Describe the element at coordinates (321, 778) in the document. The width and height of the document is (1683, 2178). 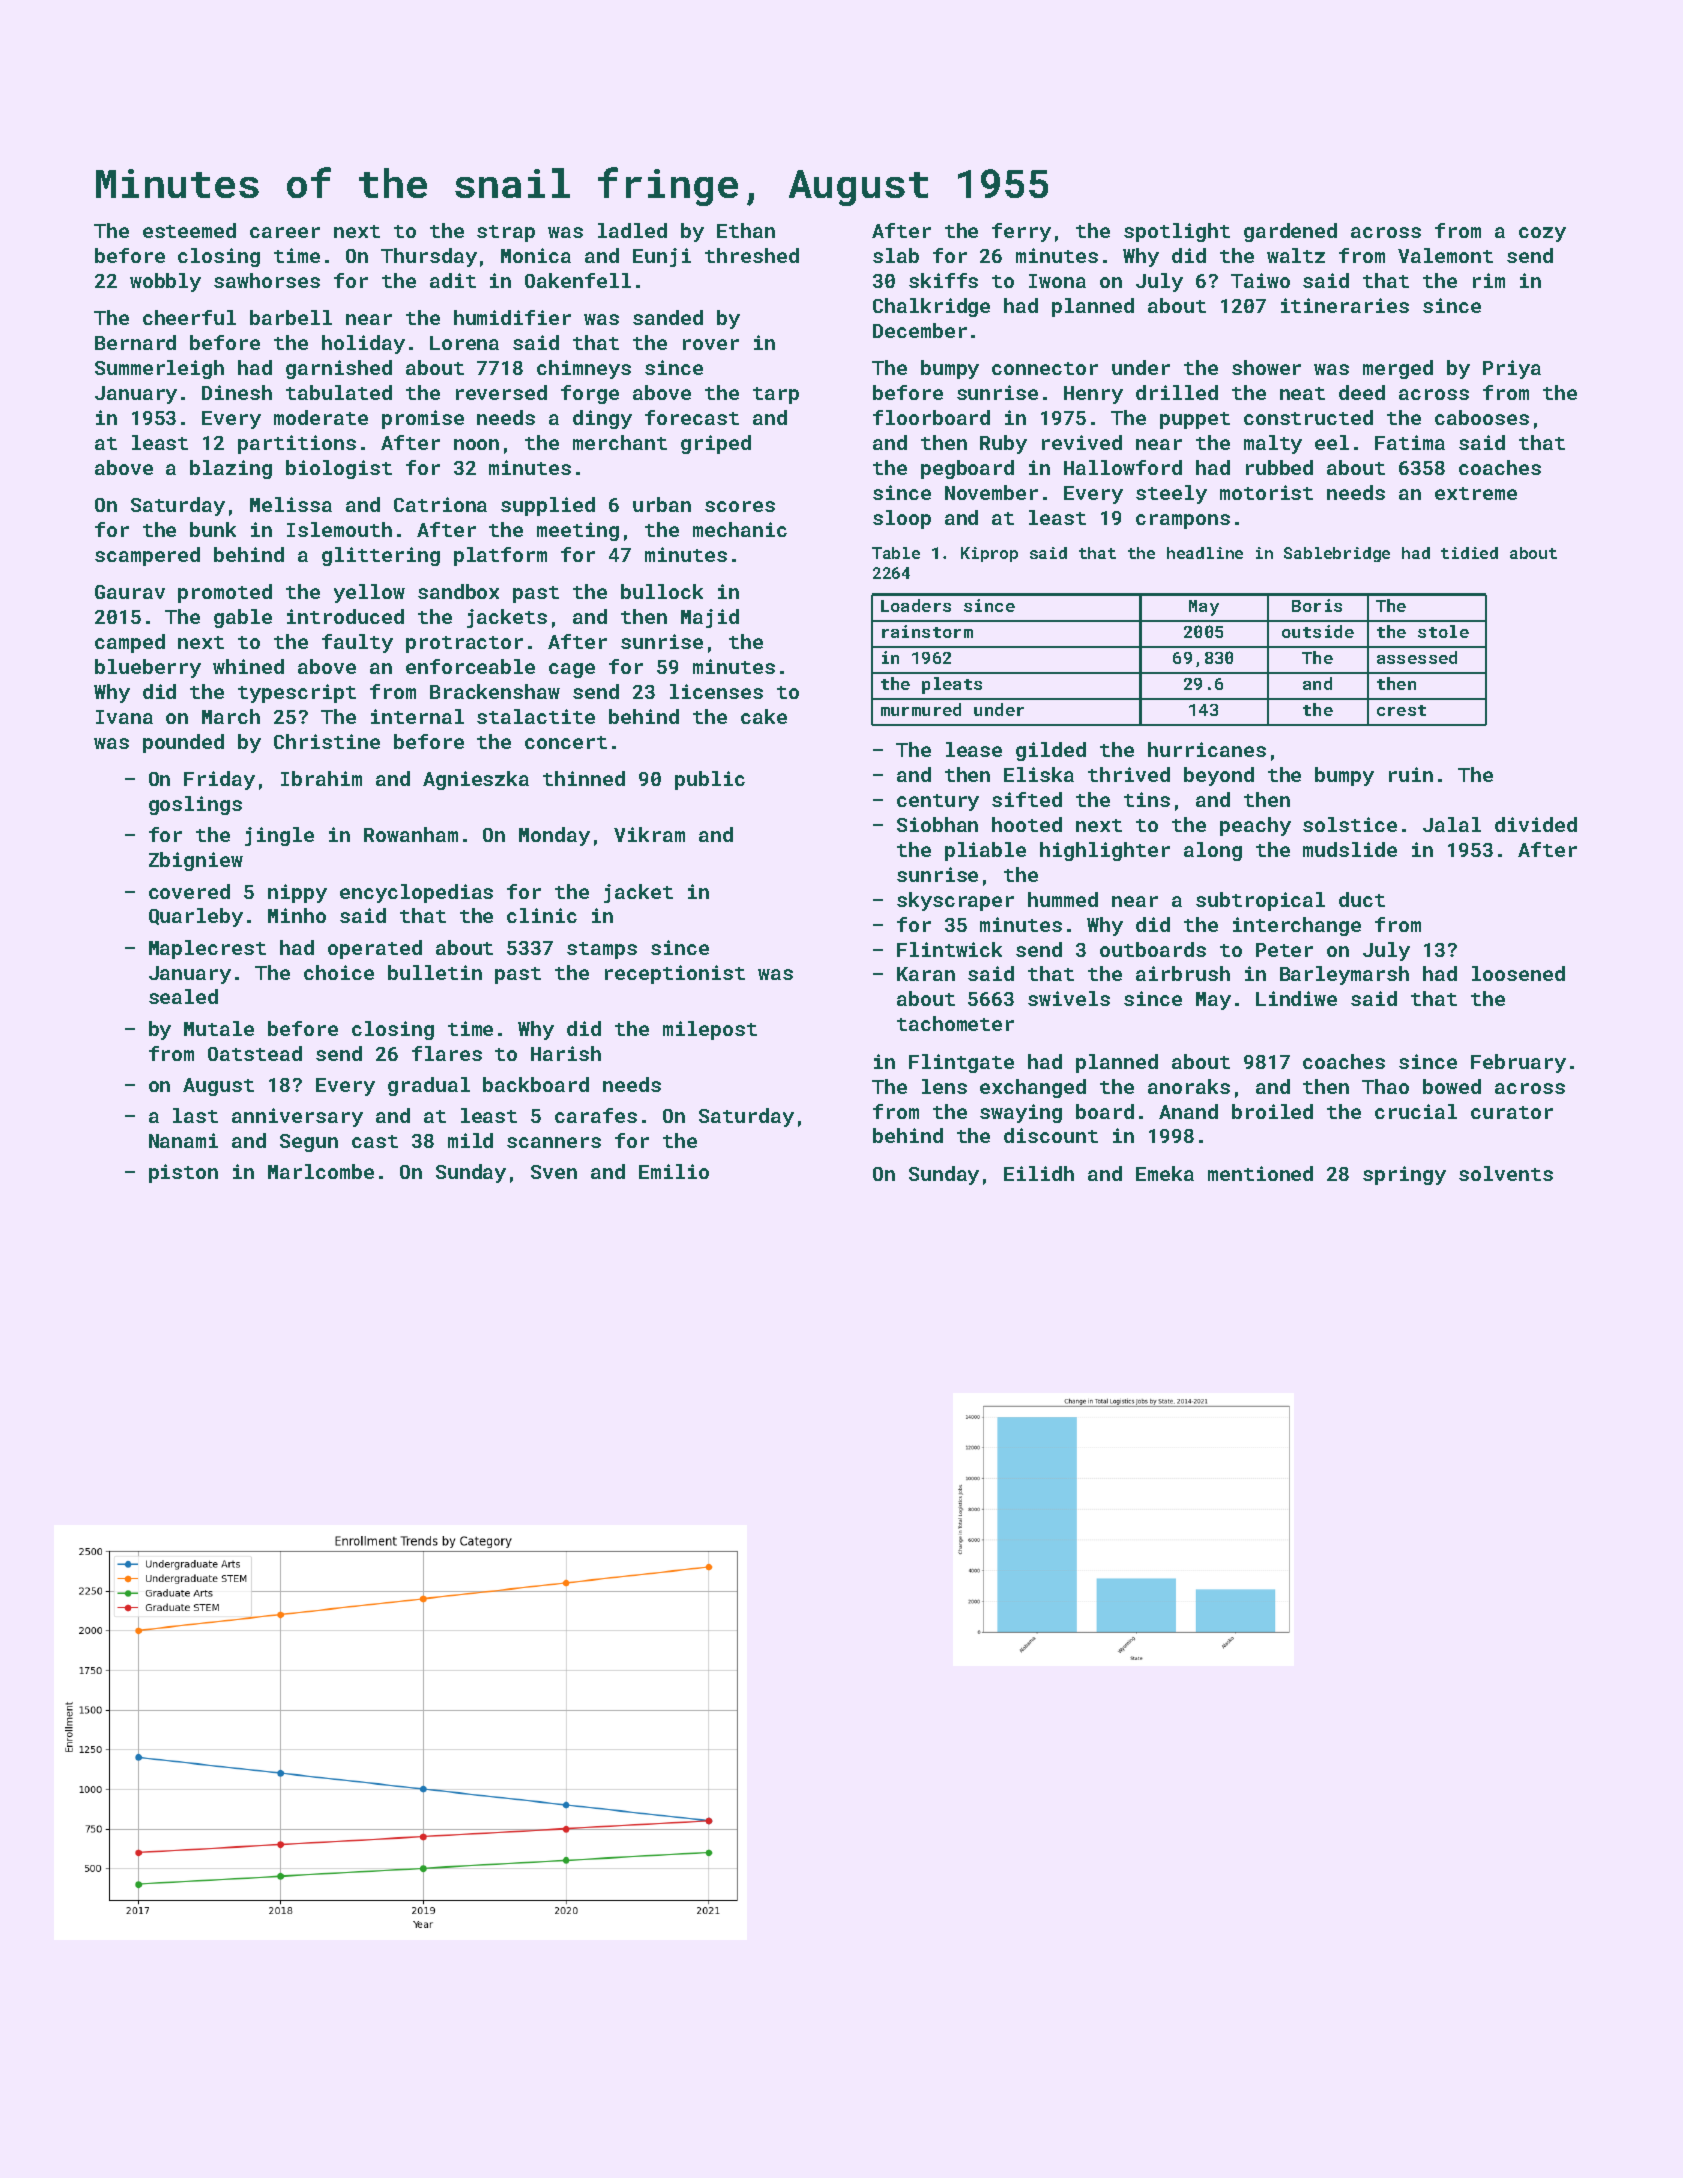
I see `Ibrahim` at that location.
